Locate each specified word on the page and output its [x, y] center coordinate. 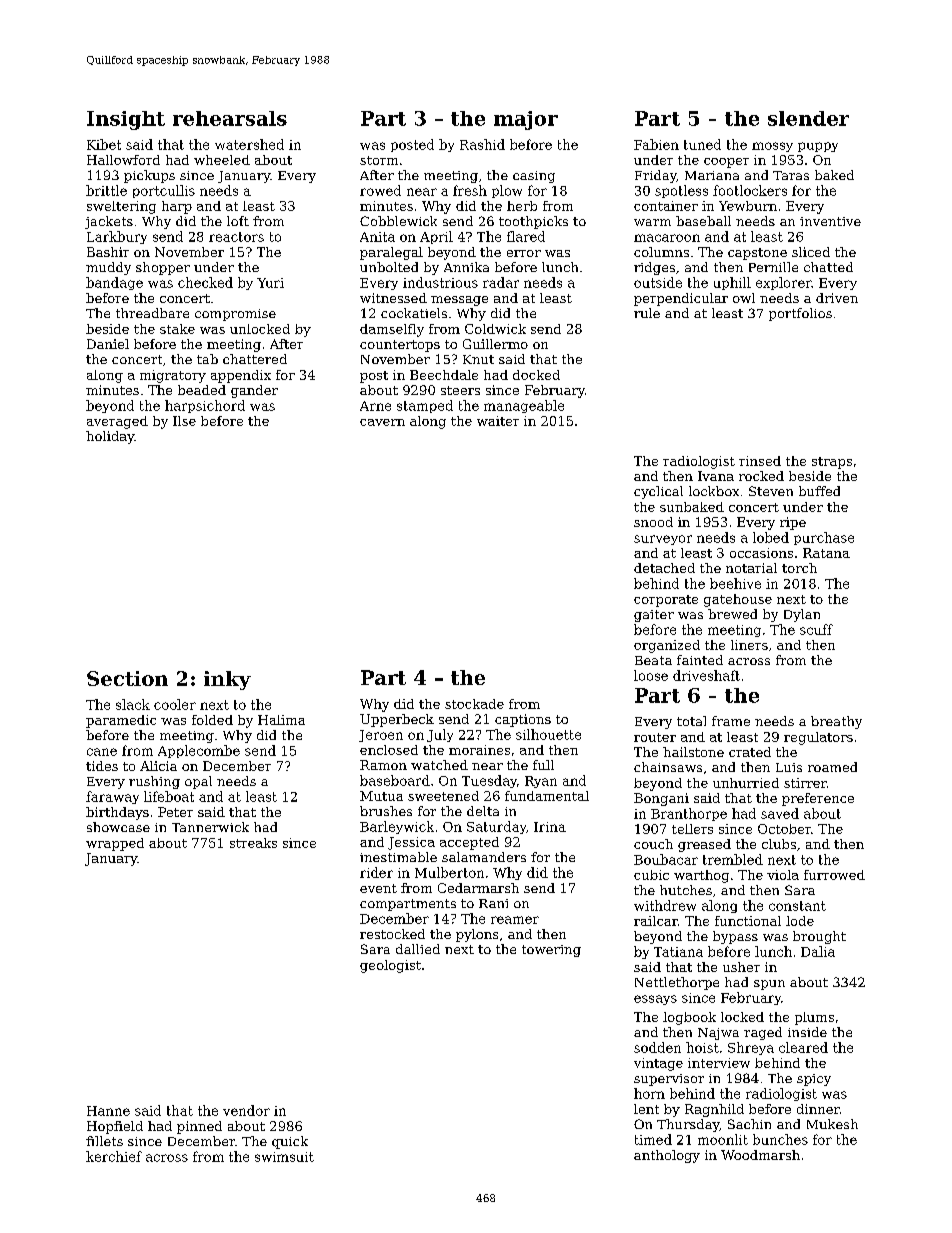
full [543, 765]
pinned [199, 1127]
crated [750, 752]
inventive [830, 221]
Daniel [108, 344]
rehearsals [230, 118]
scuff [816, 629]
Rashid [482, 144]
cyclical [658, 492]
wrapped [115, 844]
